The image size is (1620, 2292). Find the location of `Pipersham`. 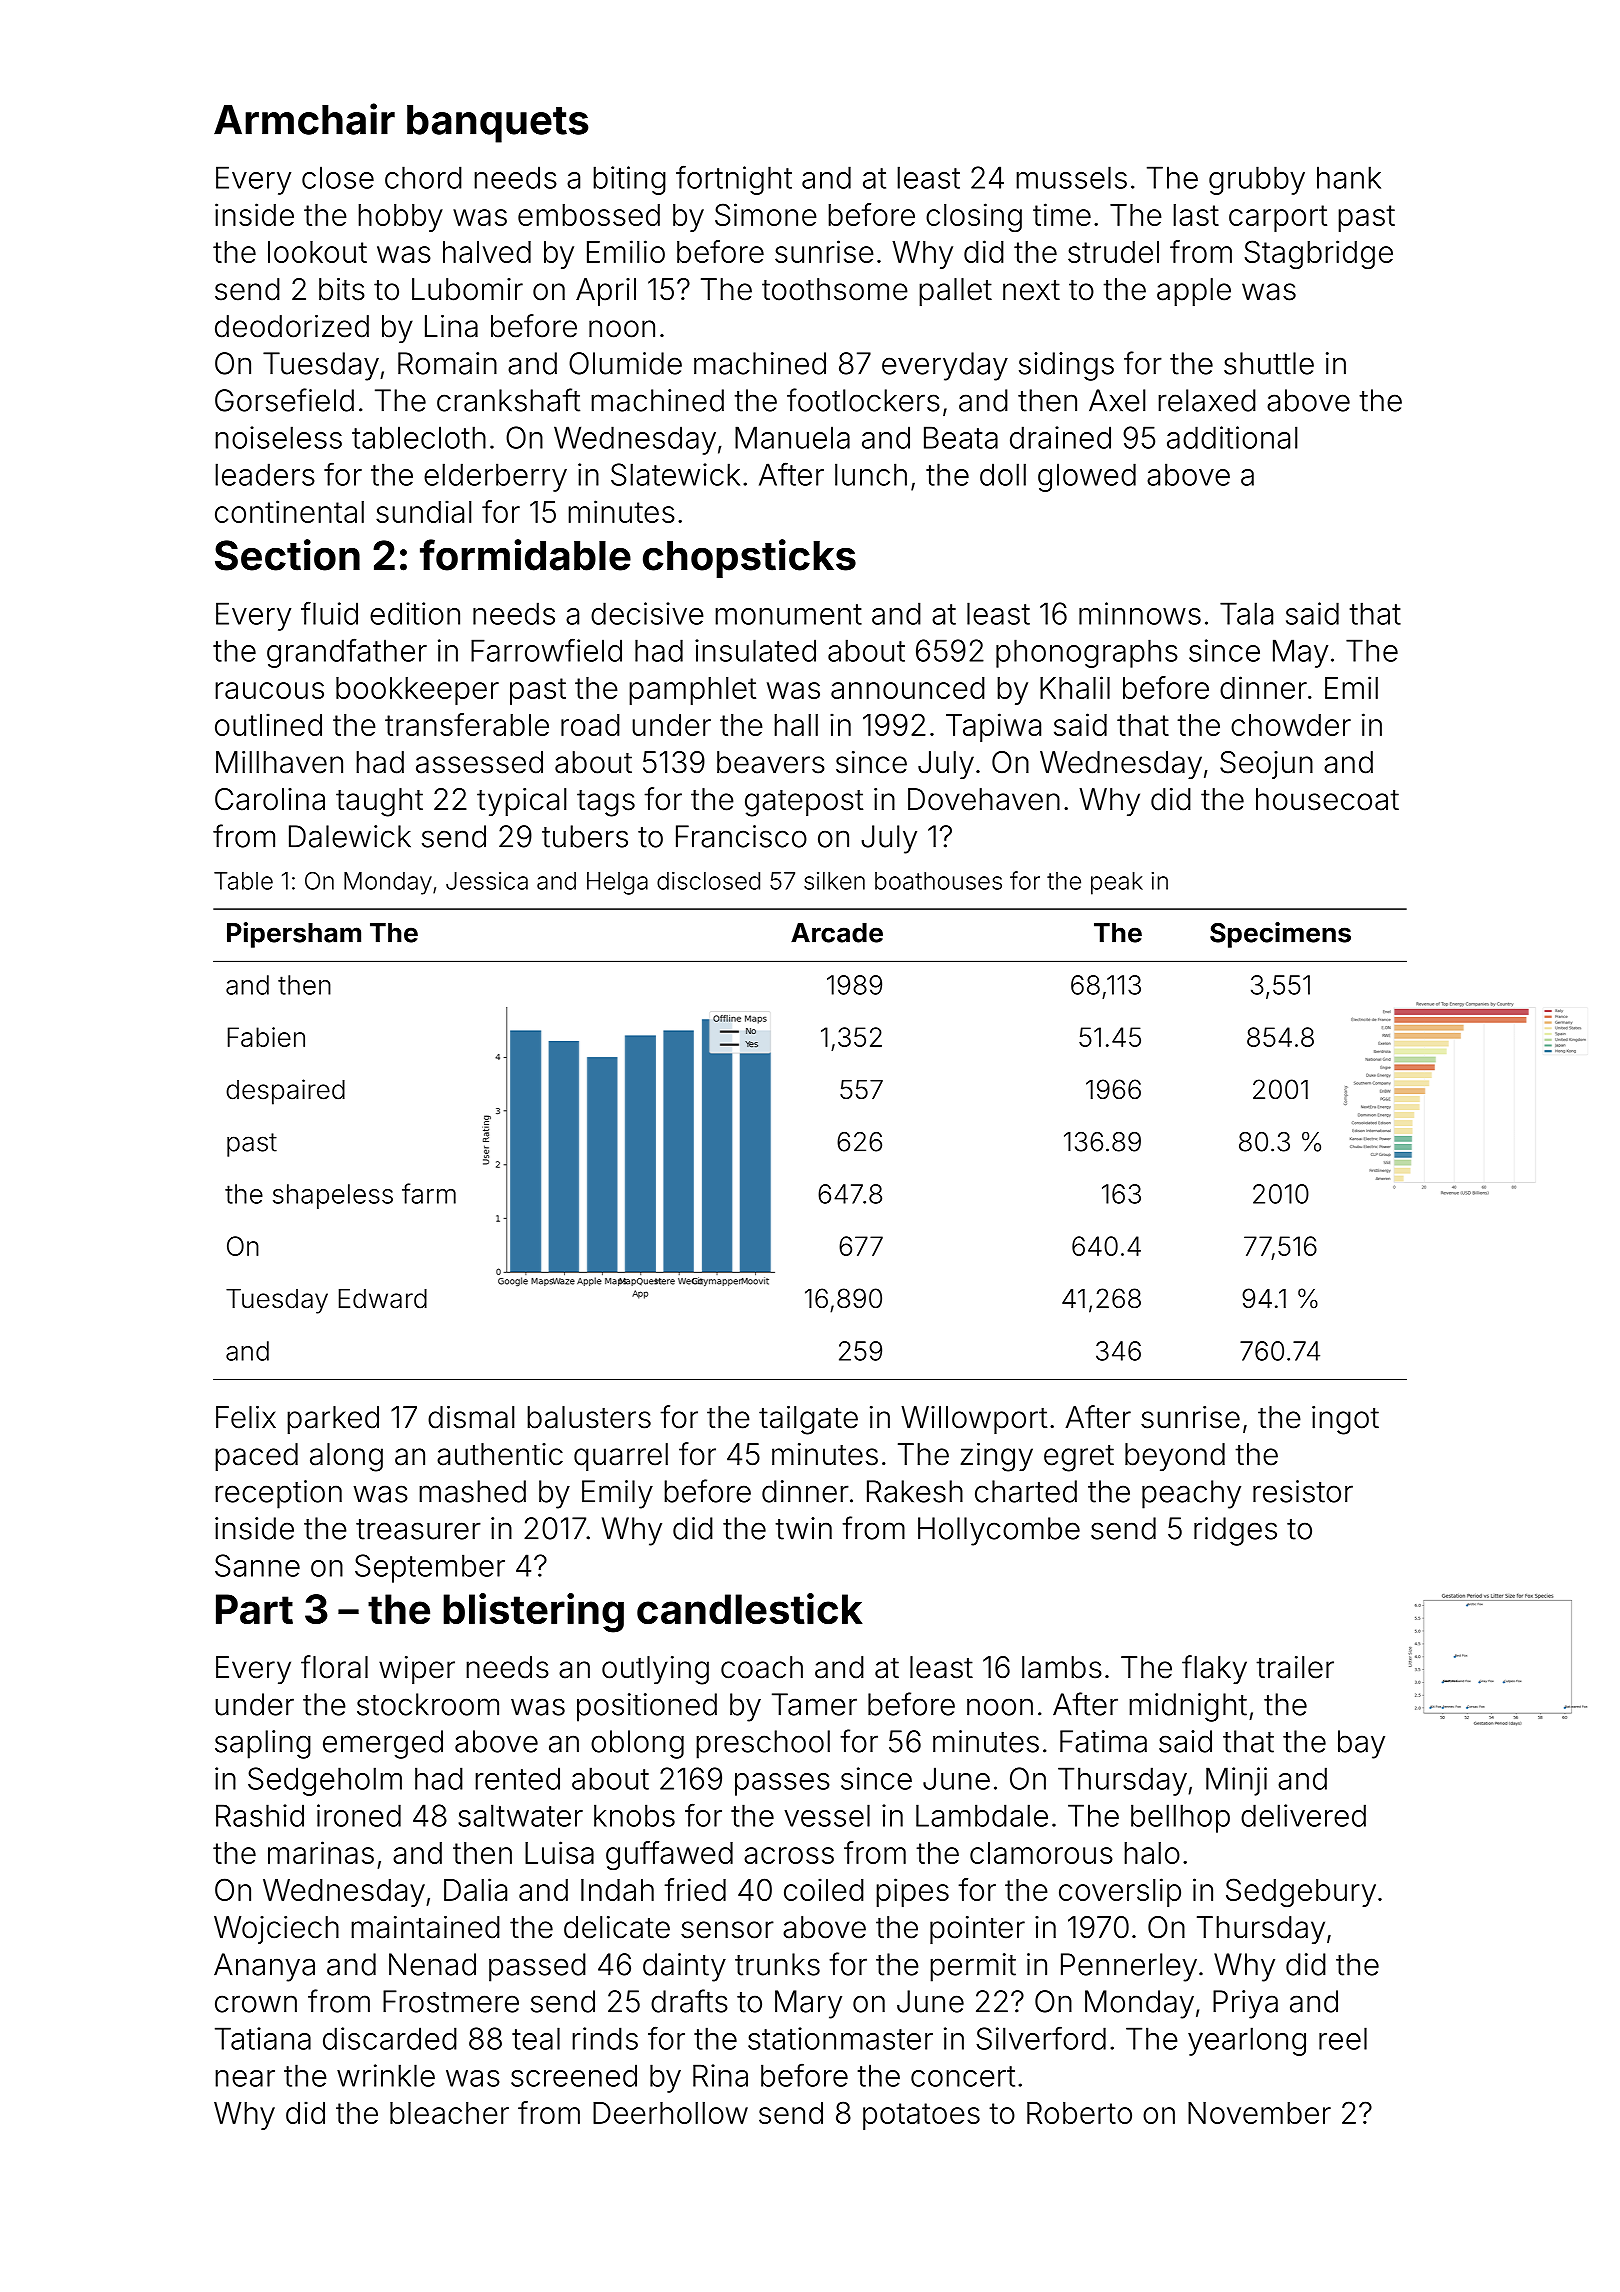

Pipersham is located at coordinates (294, 935).
